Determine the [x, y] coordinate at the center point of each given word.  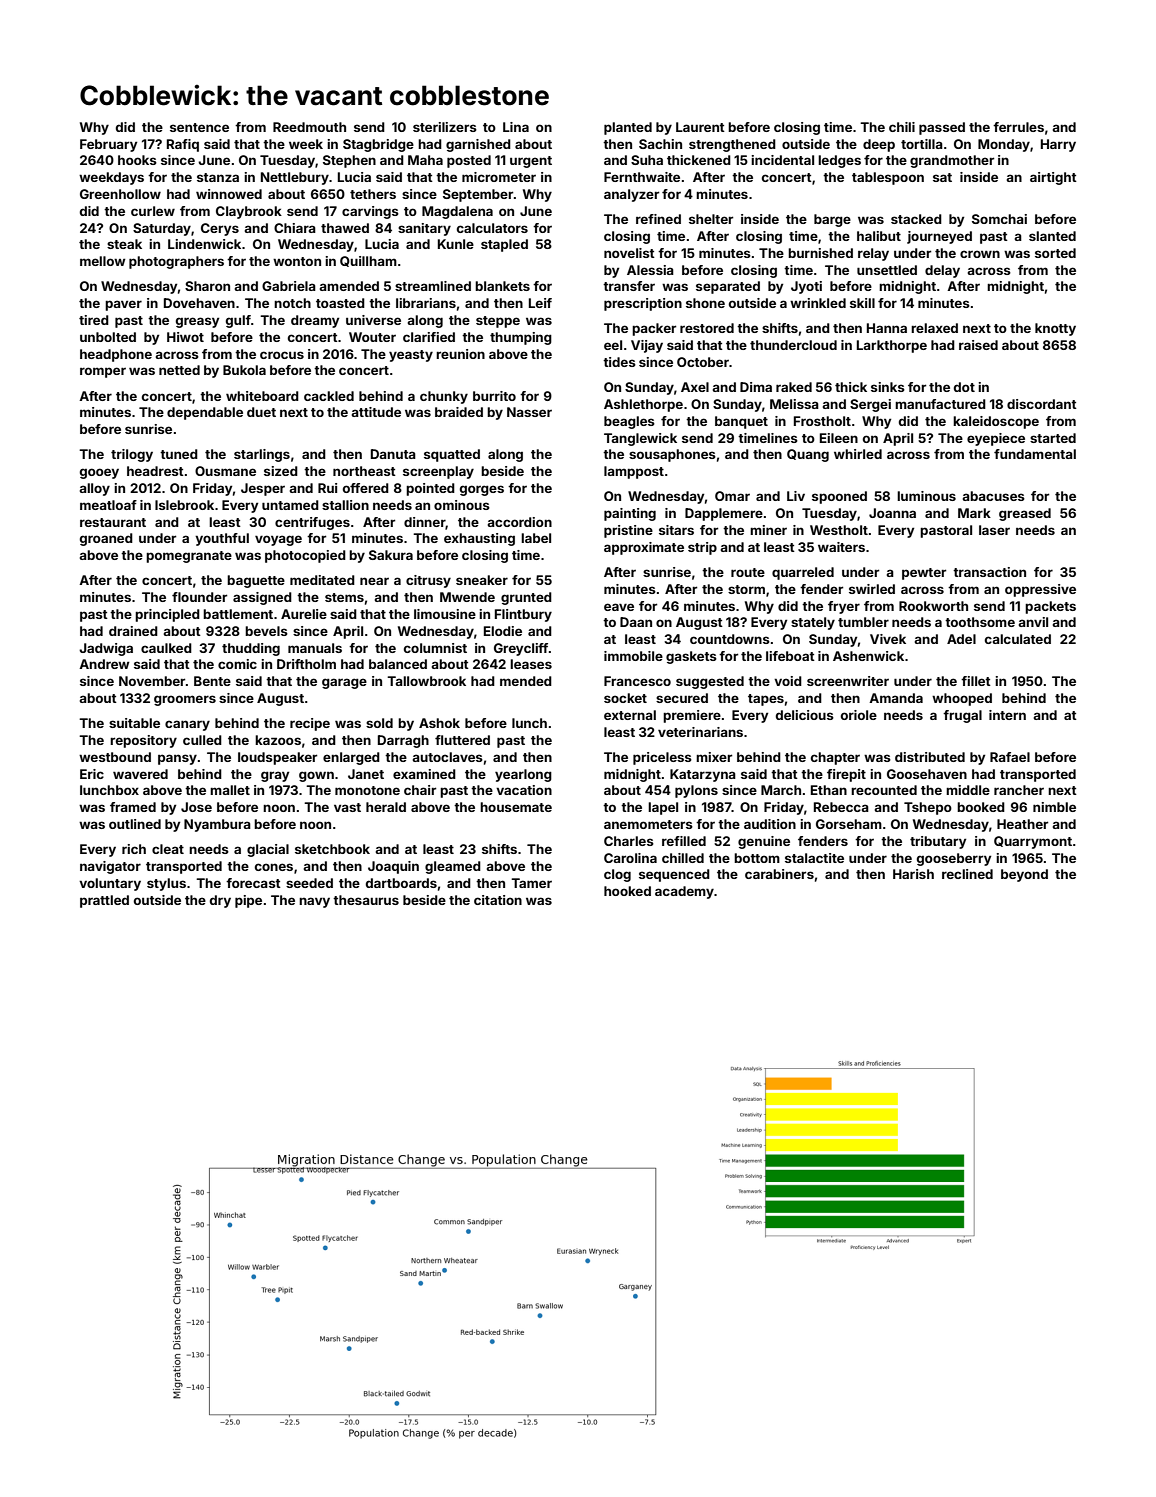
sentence [199, 127]
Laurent [700, 127]
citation [498, 900]
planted [628, 128]
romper [103, 372]
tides [619, 362]
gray [275, 776]
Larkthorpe [892, 346]
